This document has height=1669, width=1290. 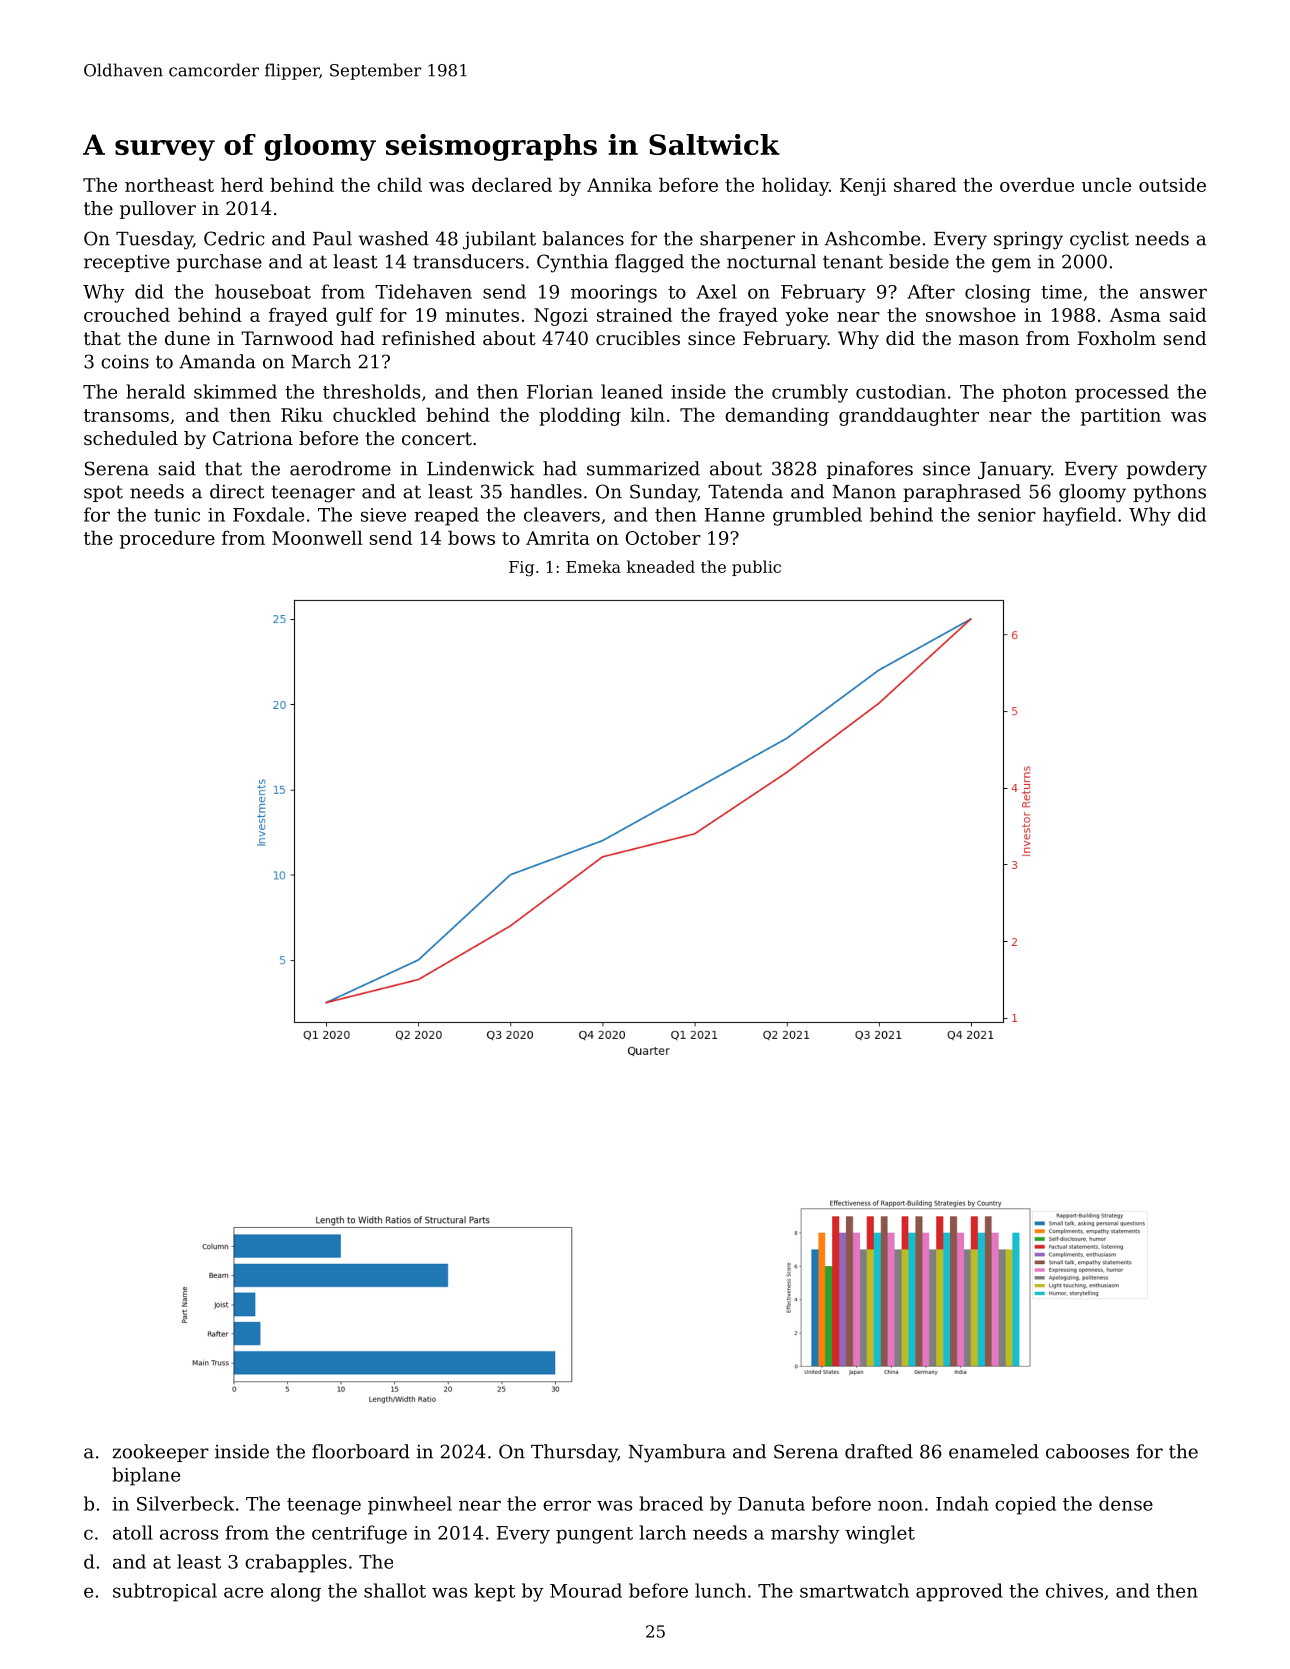 What do you see at coordinates (1087, 1451) in the document?
I see `cabooses` at bounding box center [1087, 1451].
